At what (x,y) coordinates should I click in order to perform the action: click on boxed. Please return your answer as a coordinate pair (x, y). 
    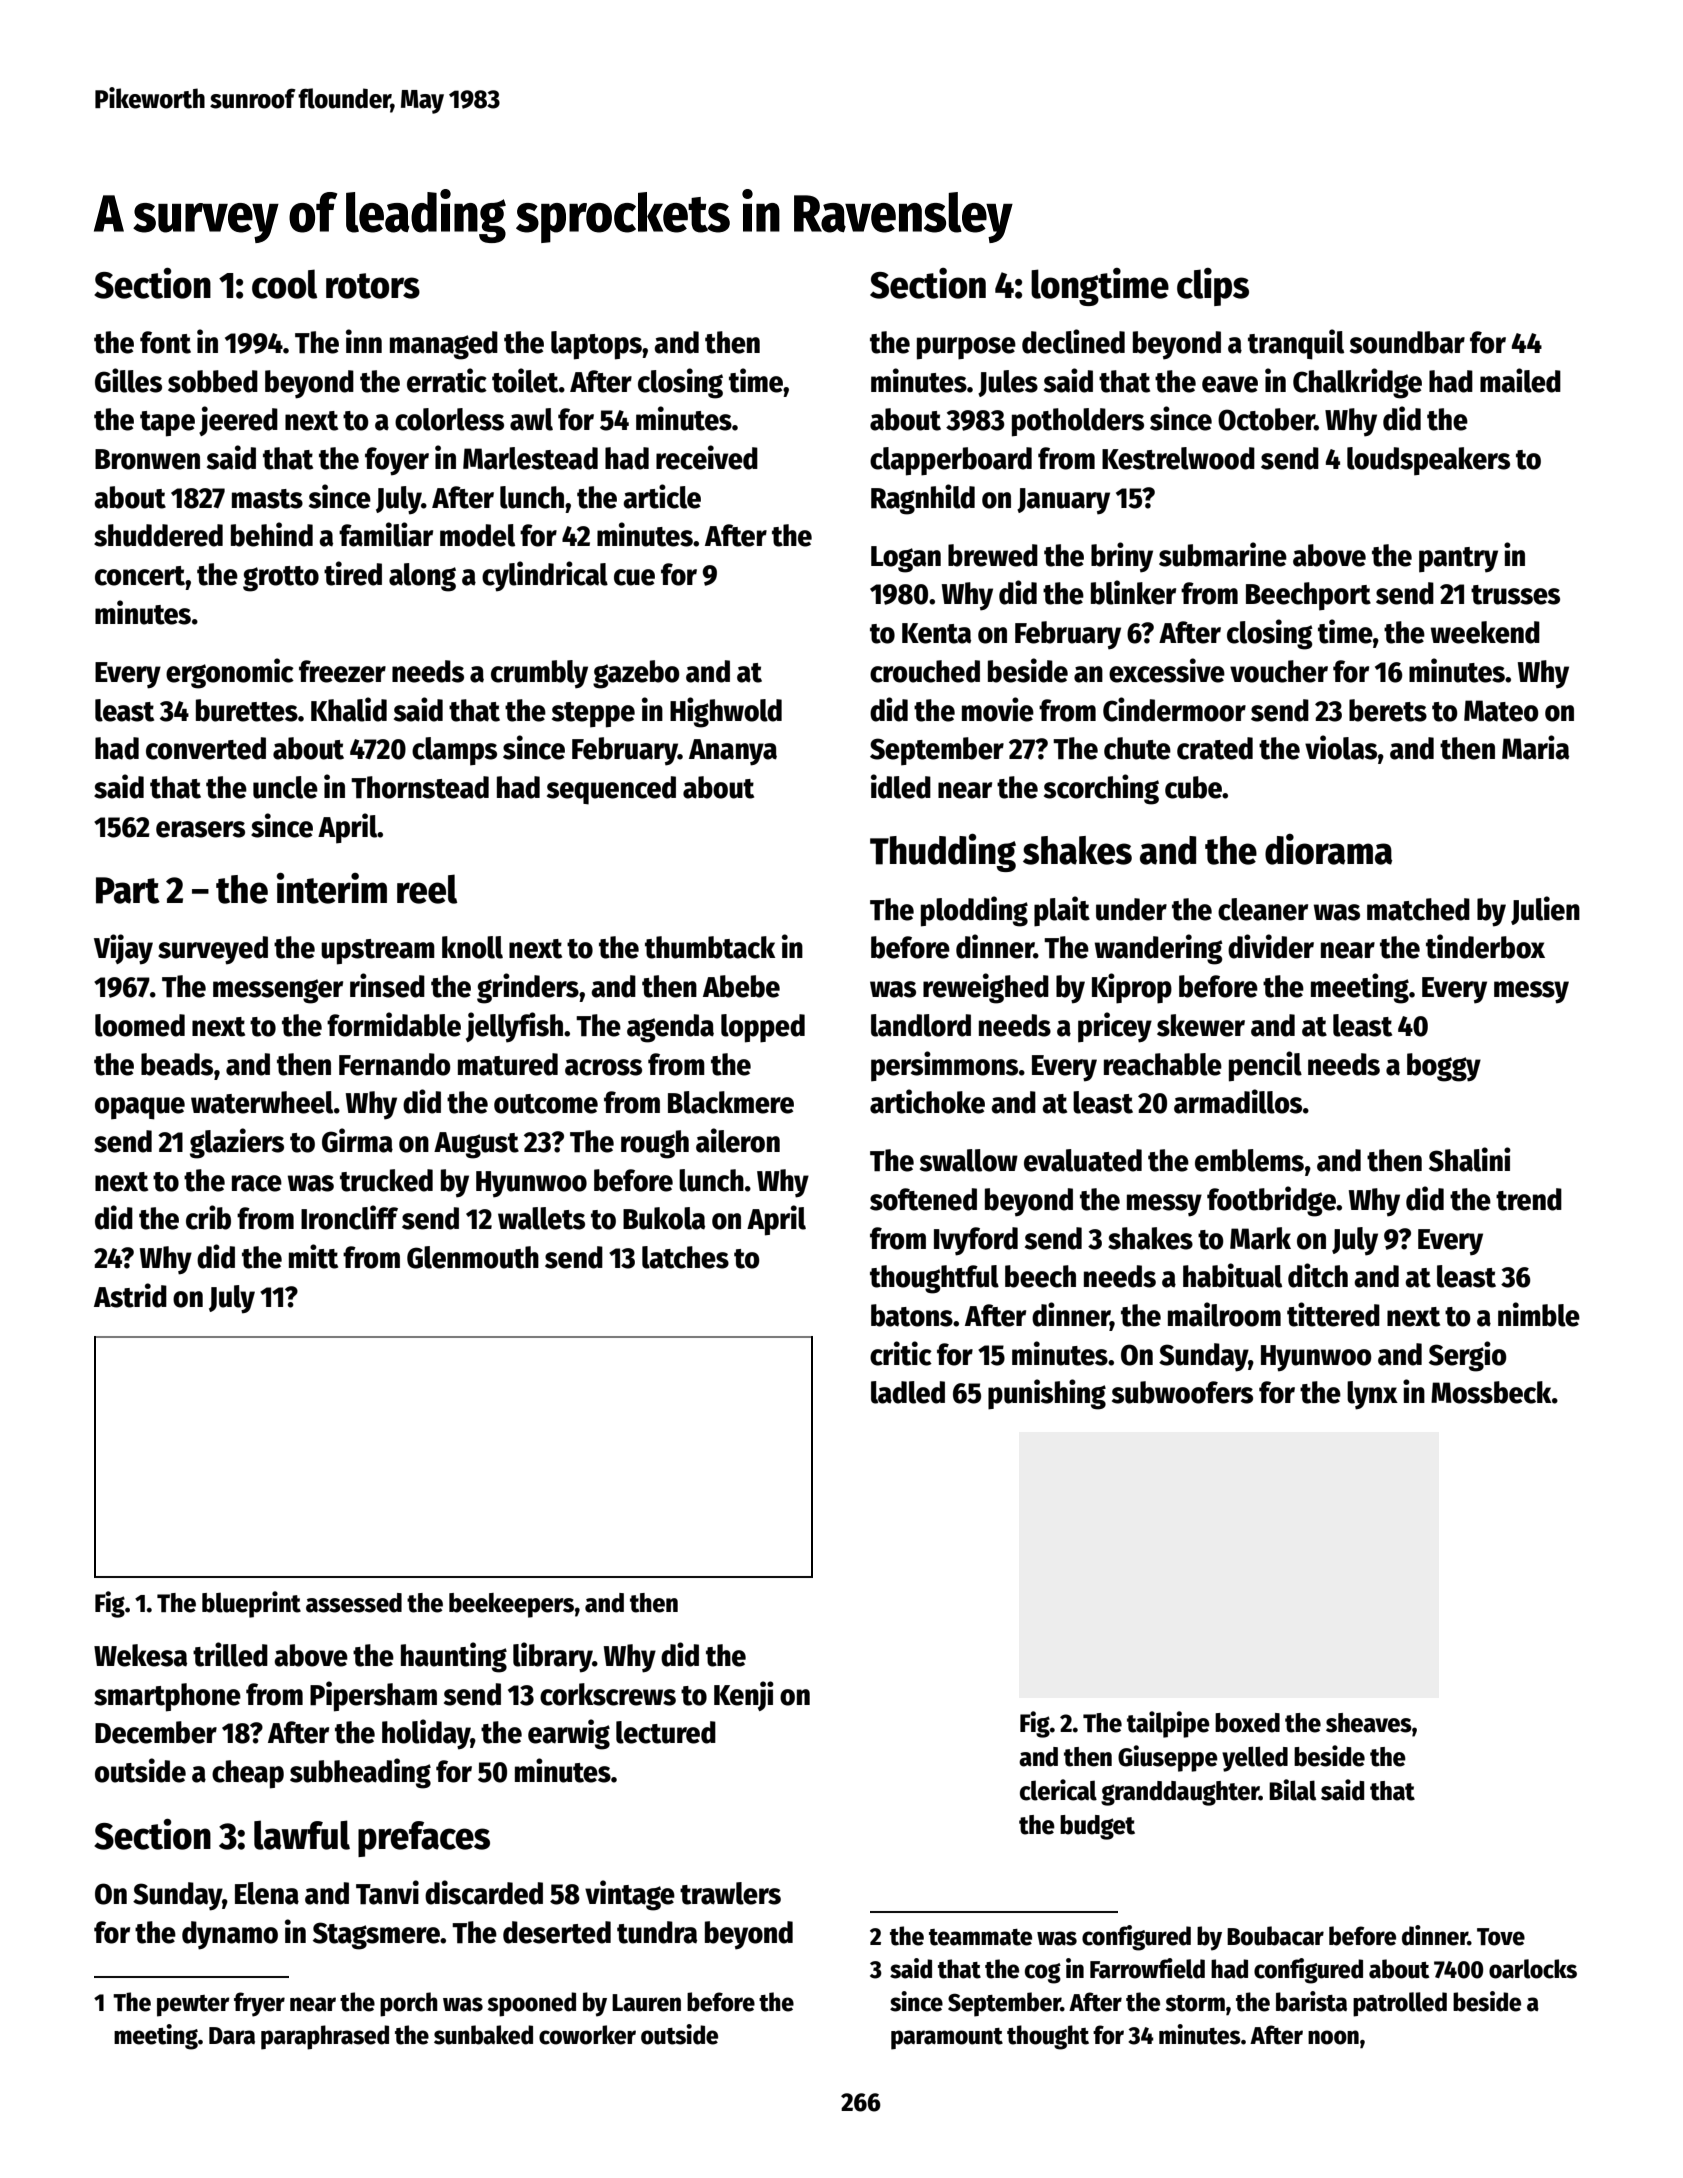
    Looking at the image, I should click on (1247, 1723).
